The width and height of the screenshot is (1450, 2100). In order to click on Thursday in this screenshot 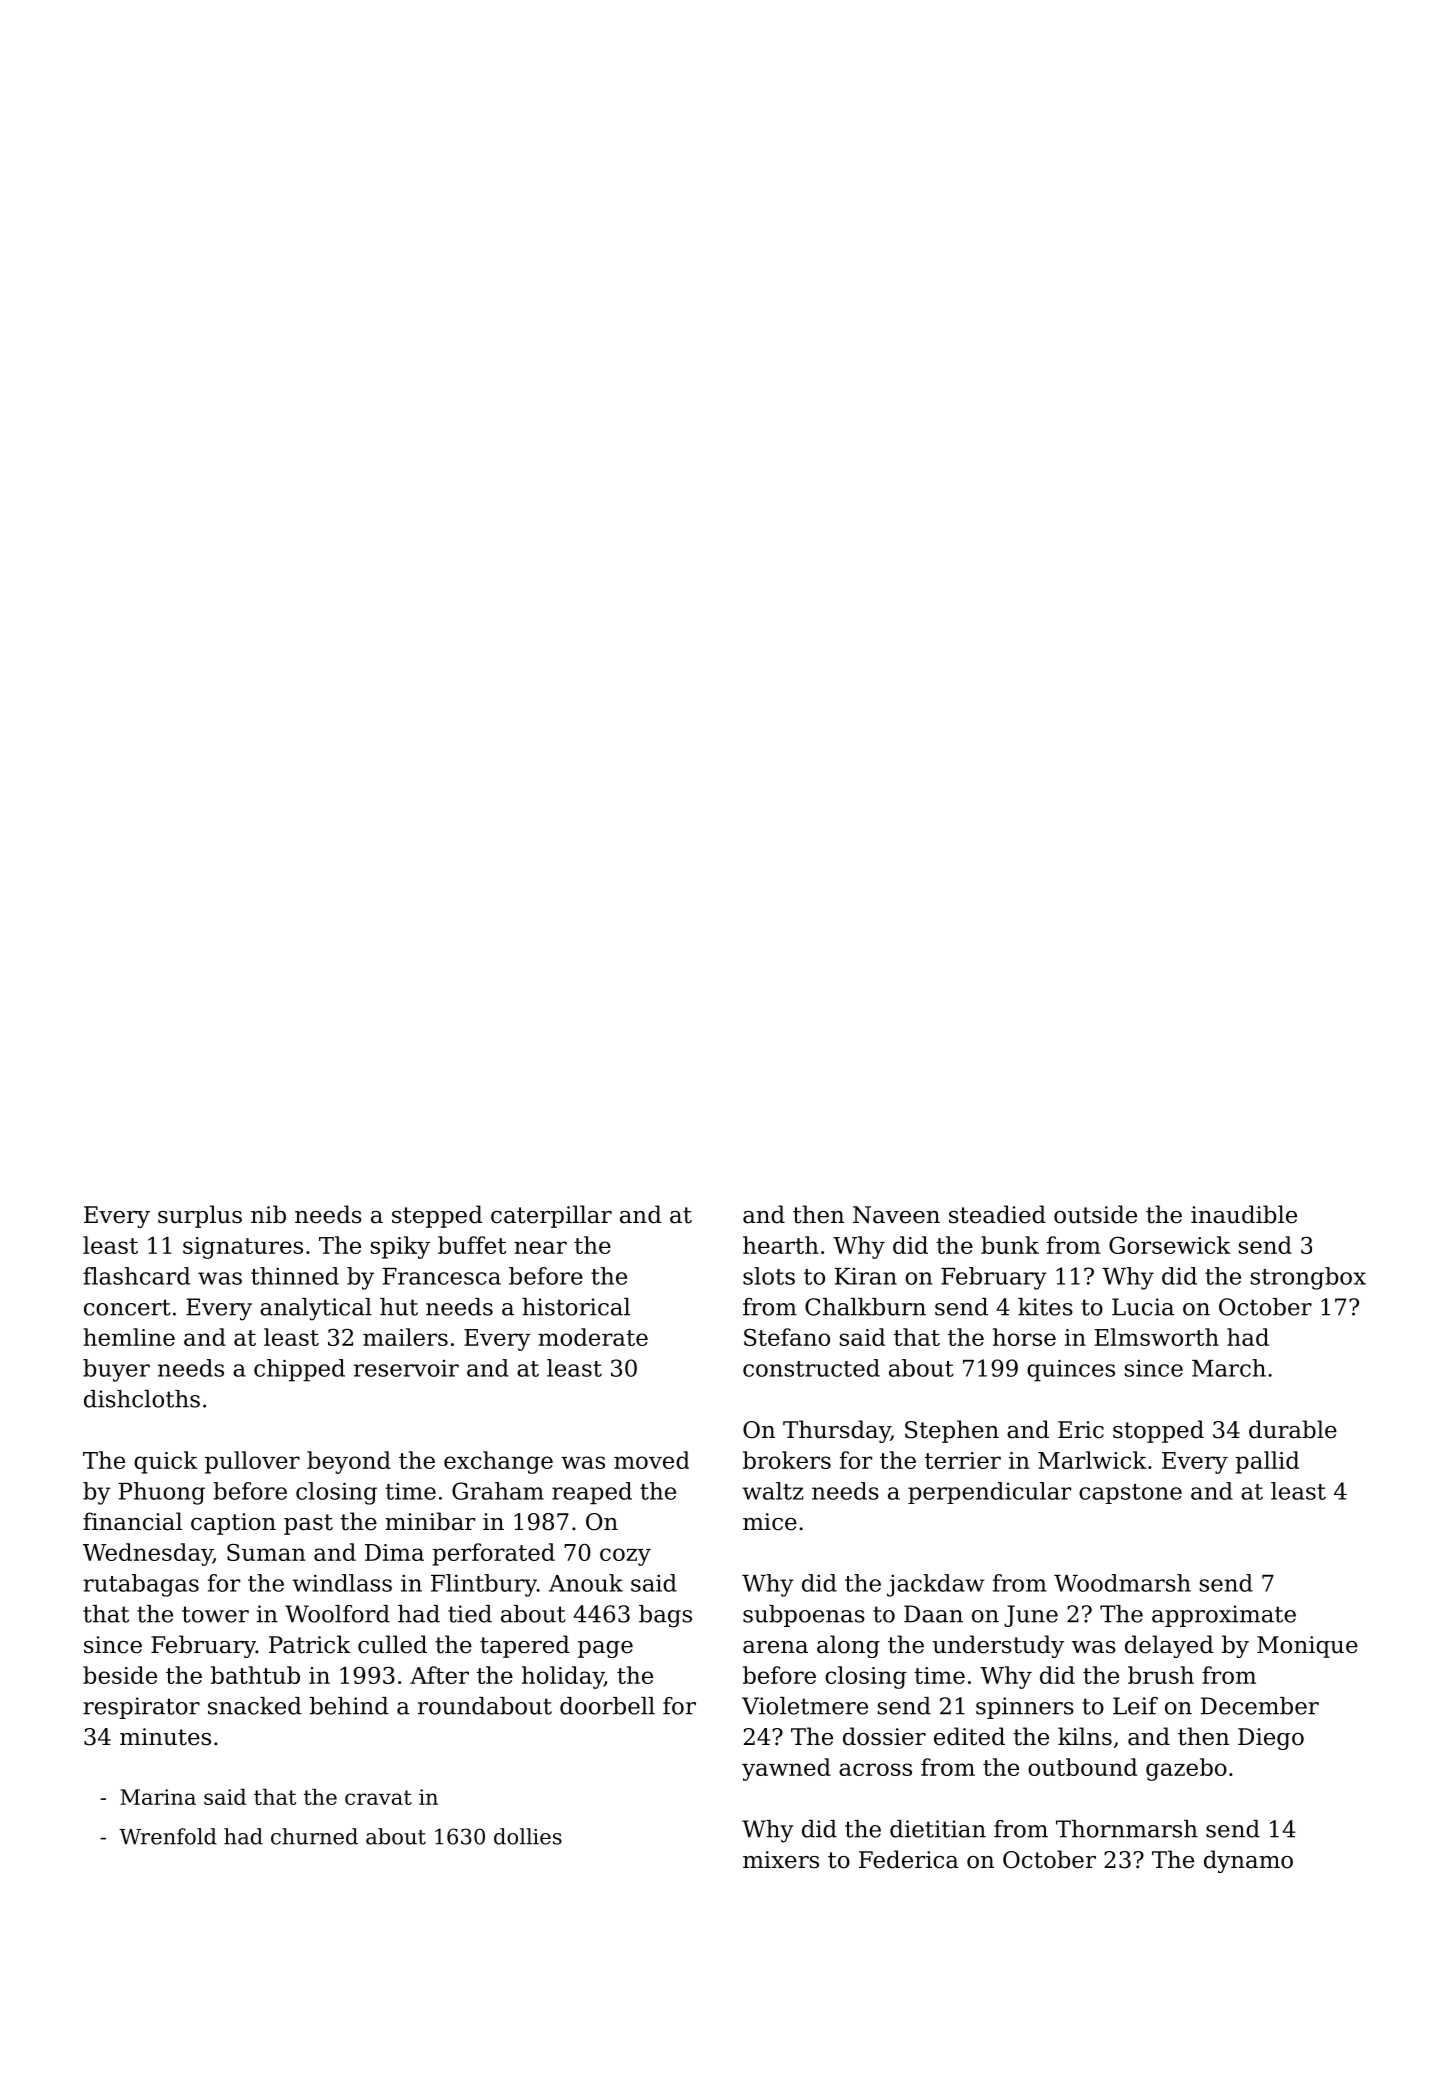, I will do `click(837, 1431)`.
